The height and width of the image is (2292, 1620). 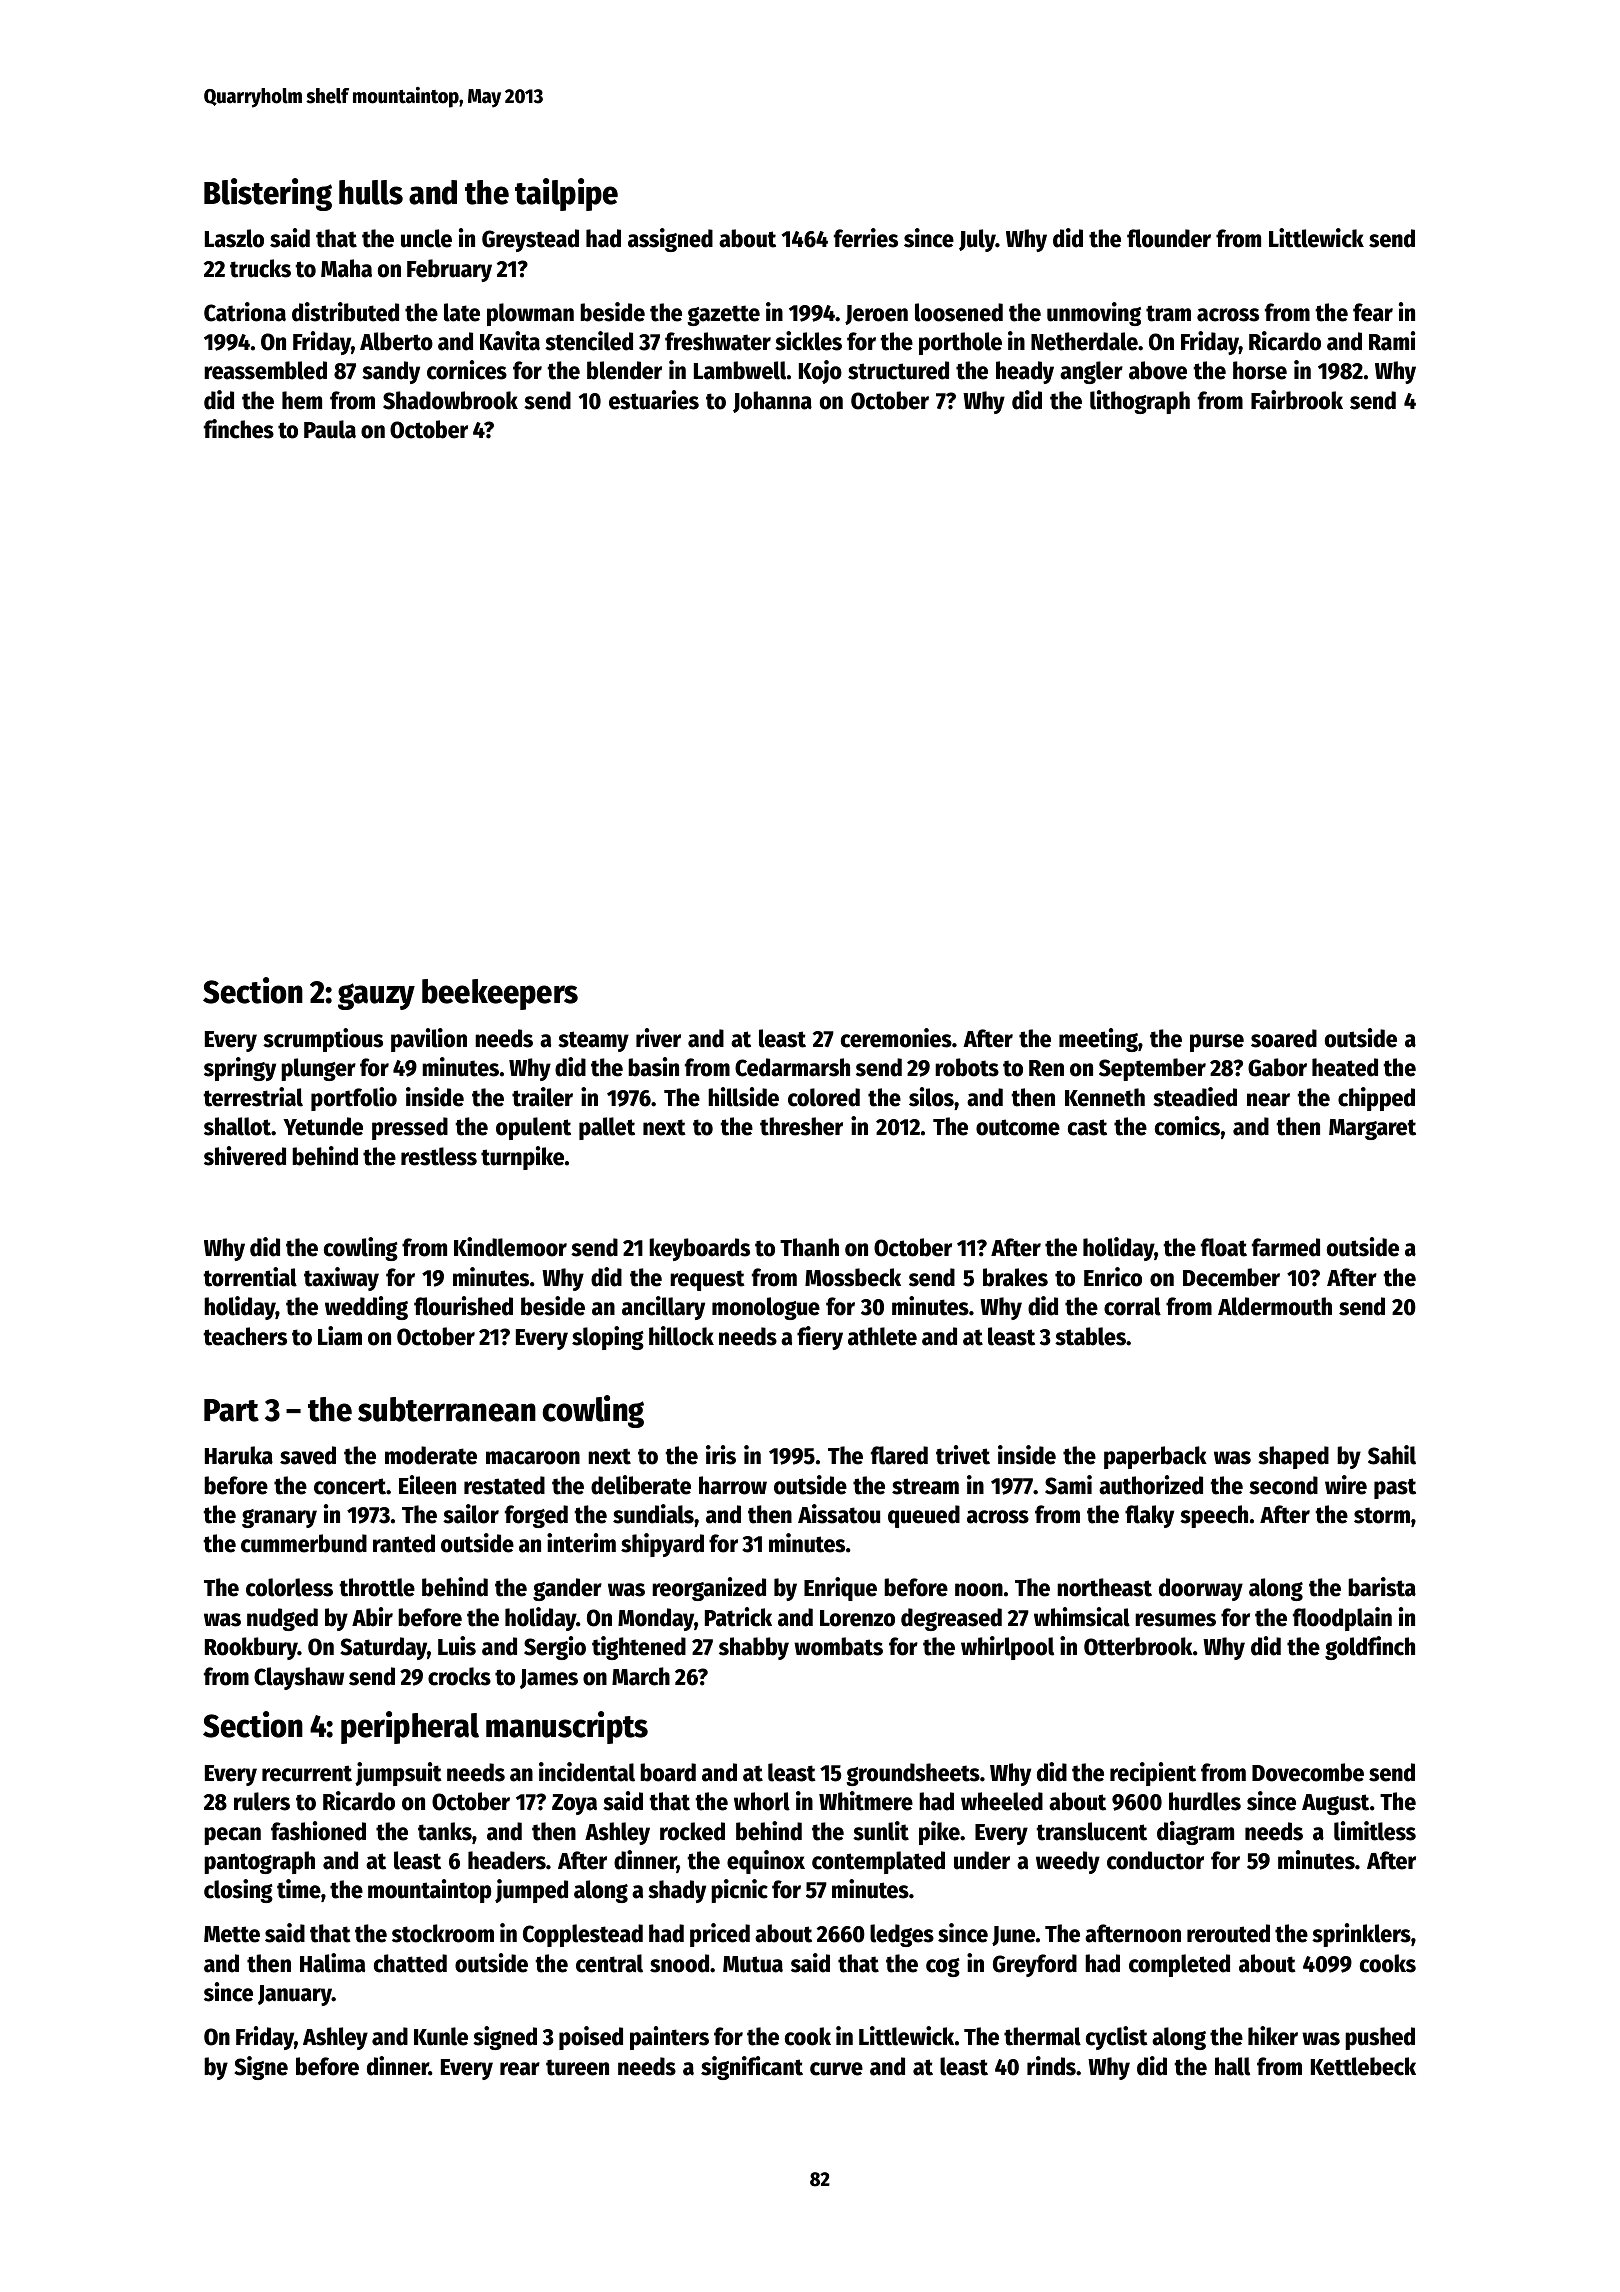 I want to click on ancillary, so click(x=663, y=1308).
